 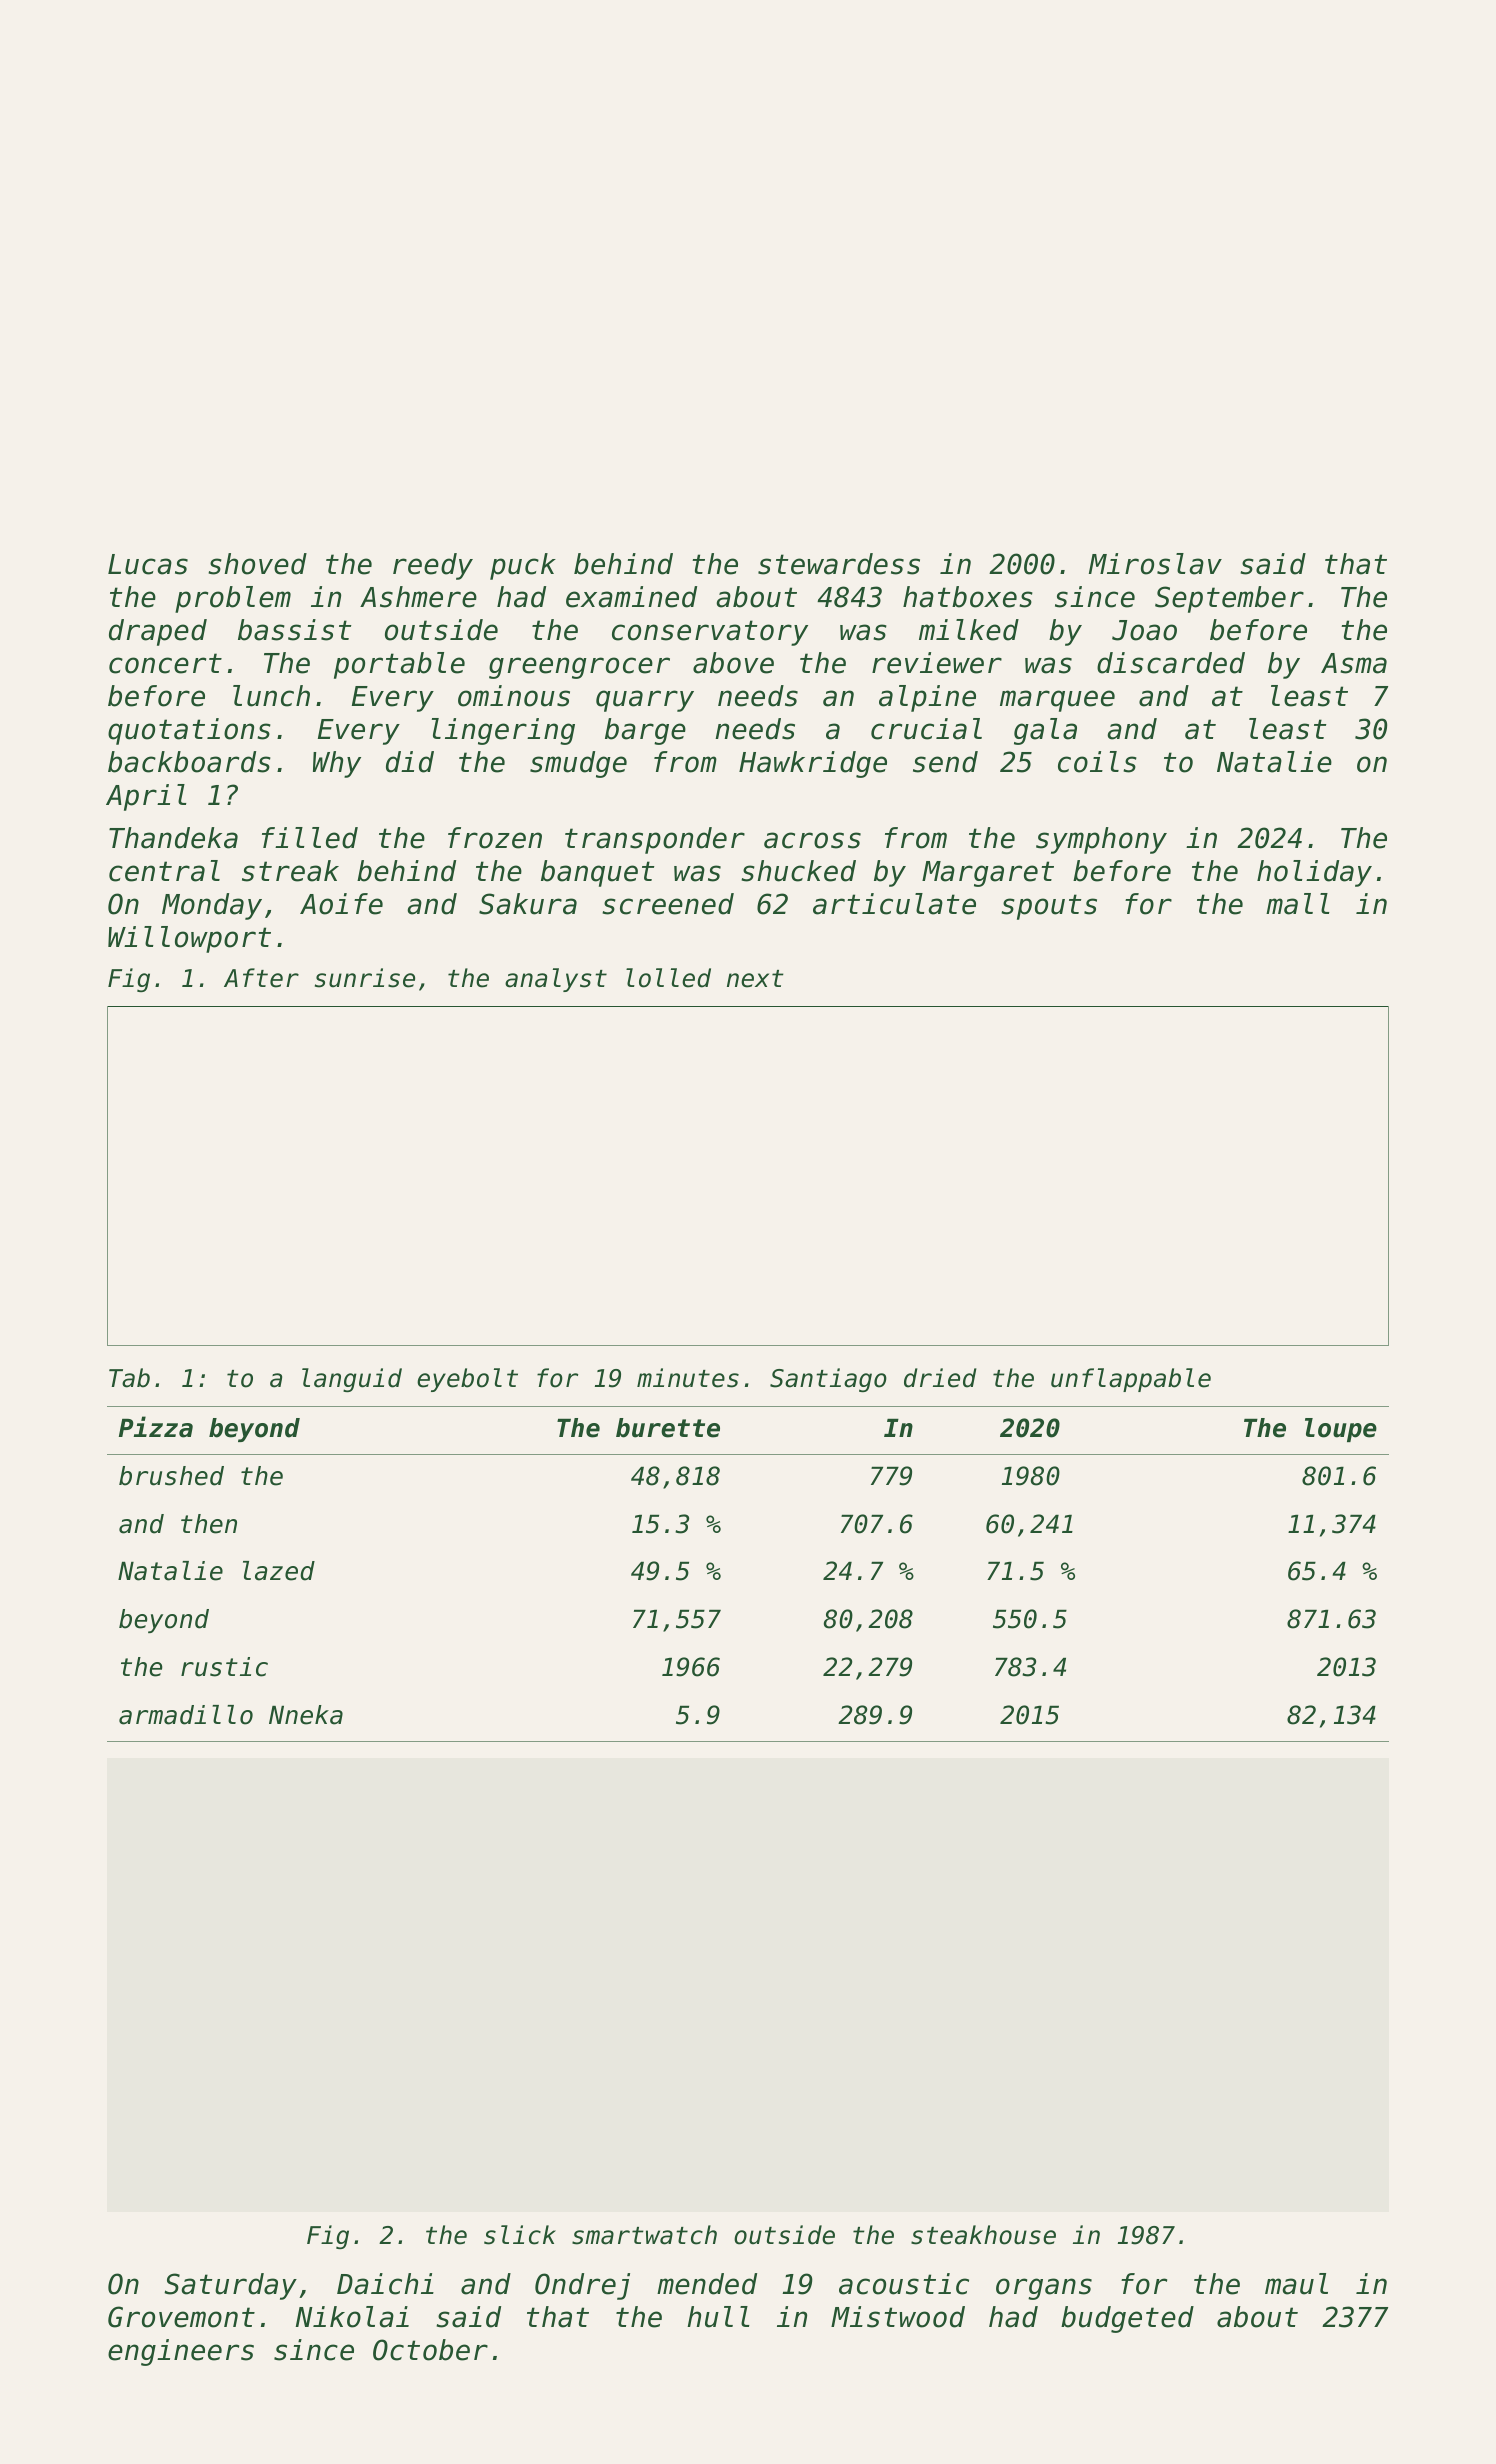 What do you see at coordinates (668, 1428) in the screenshot?
I see `burette` at bounding box center [668, 1428].
